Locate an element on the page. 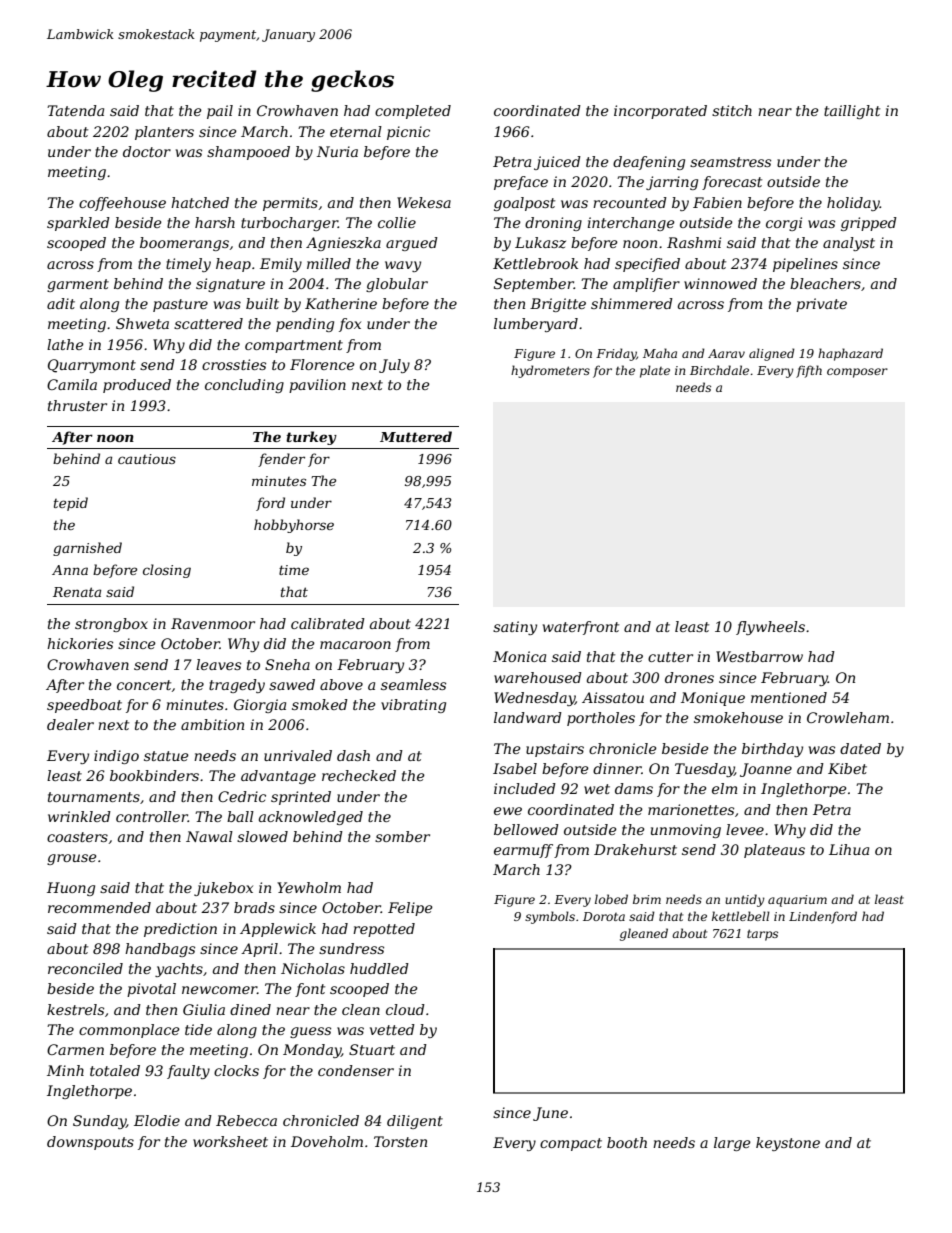 This document has height=1233, width=952. speedboat is located at coordinates (84, 706).
